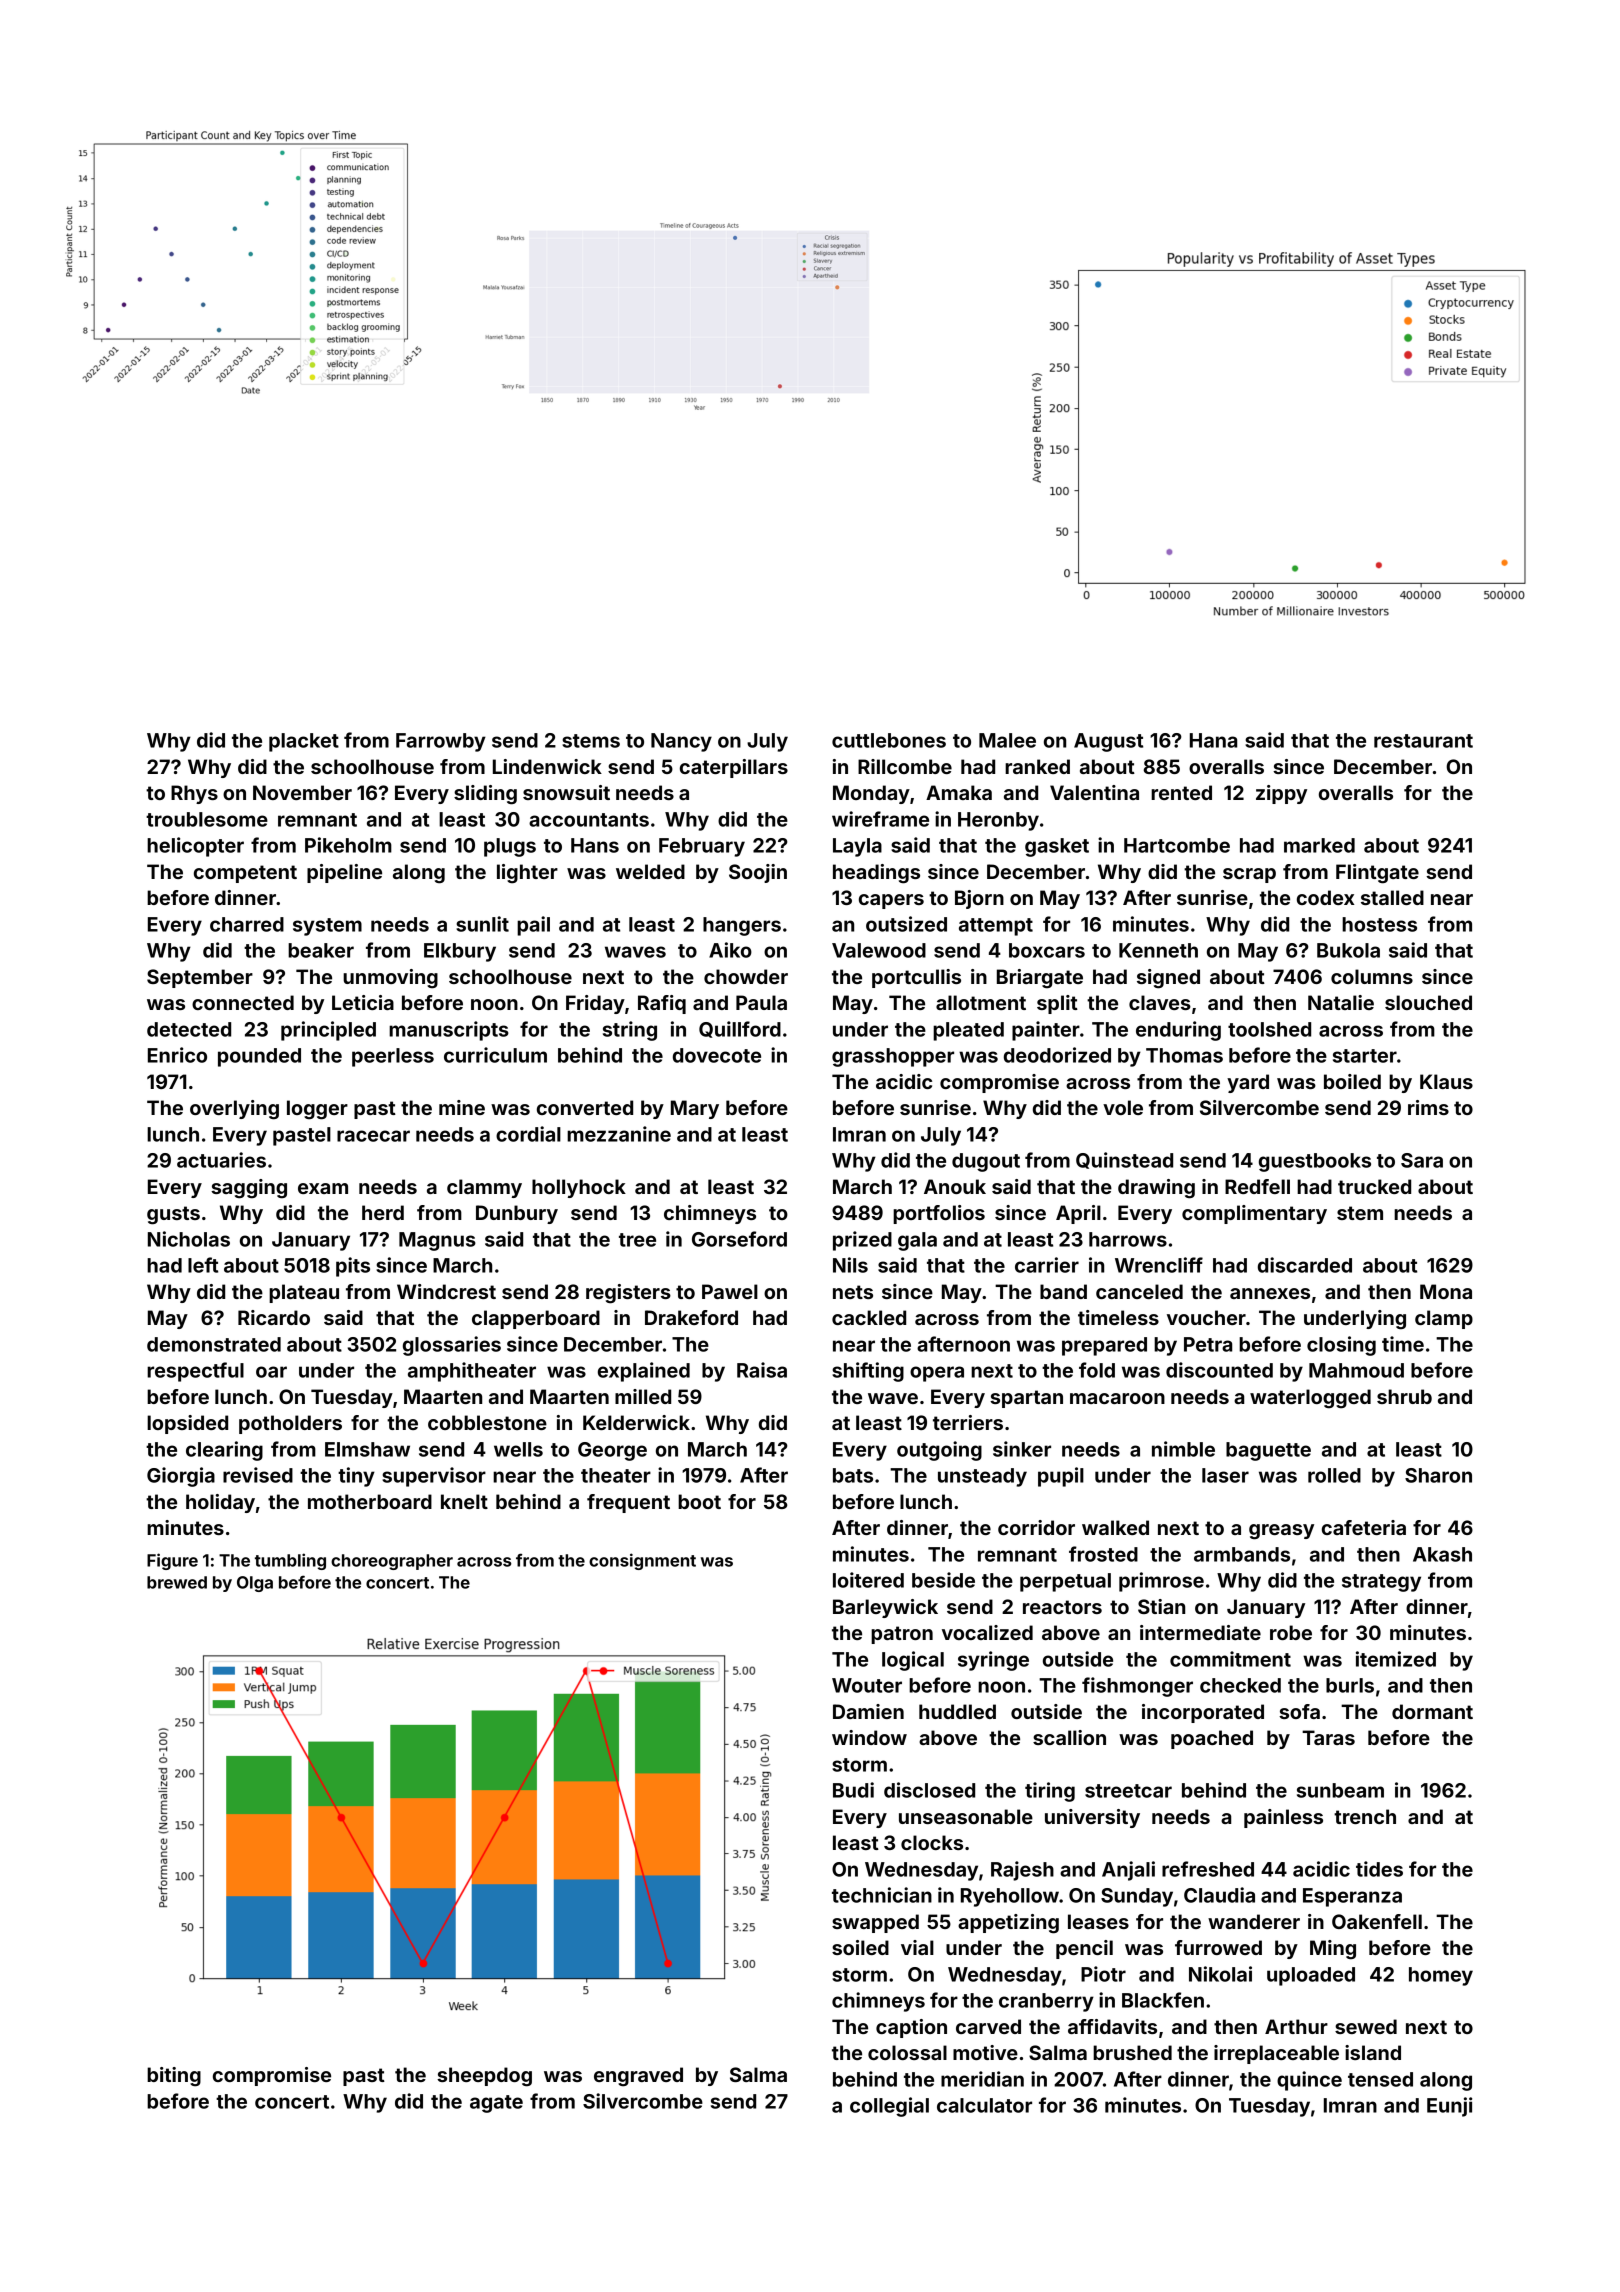 Image resolution: width=1620 pixels, height=2292 pixels. Describe the element at coordinates (579, 1188) in the screenshot. I see `hollyhock` at that location.
